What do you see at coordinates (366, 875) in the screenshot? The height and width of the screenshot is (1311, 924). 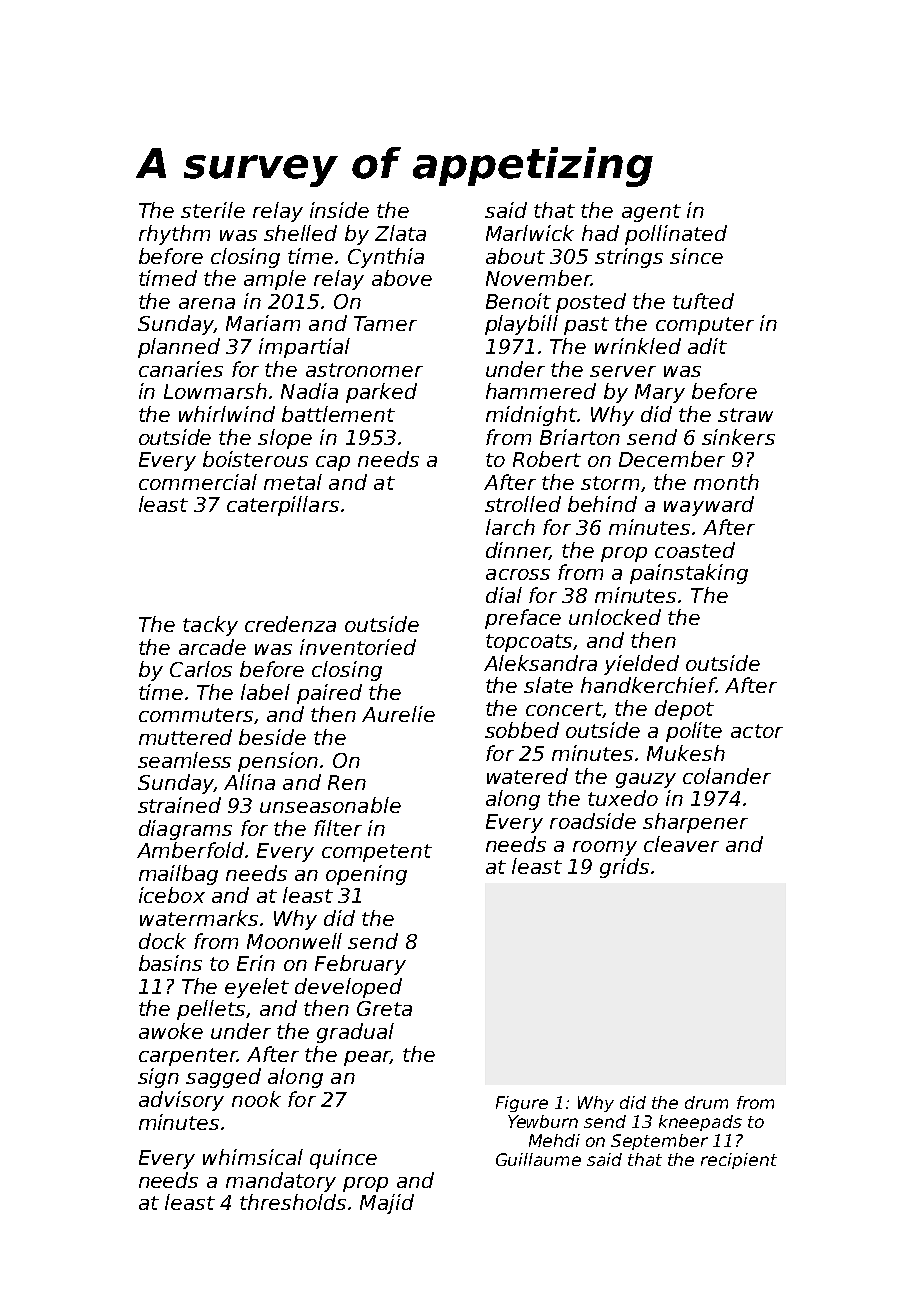 I see `opening` at bounding box center [366, 875].
